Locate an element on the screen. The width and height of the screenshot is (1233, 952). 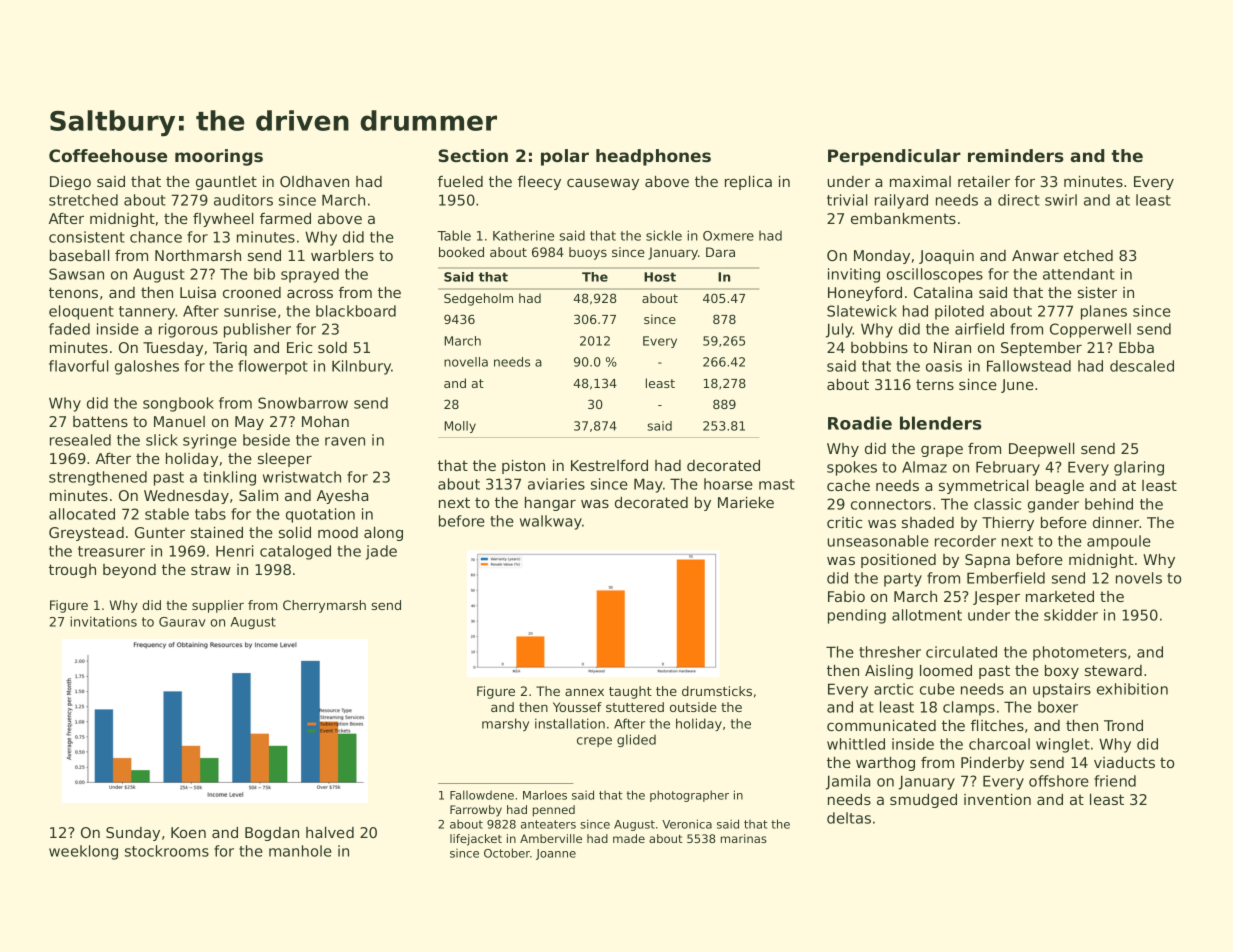
marinas is located at coordinates (744, 838).
